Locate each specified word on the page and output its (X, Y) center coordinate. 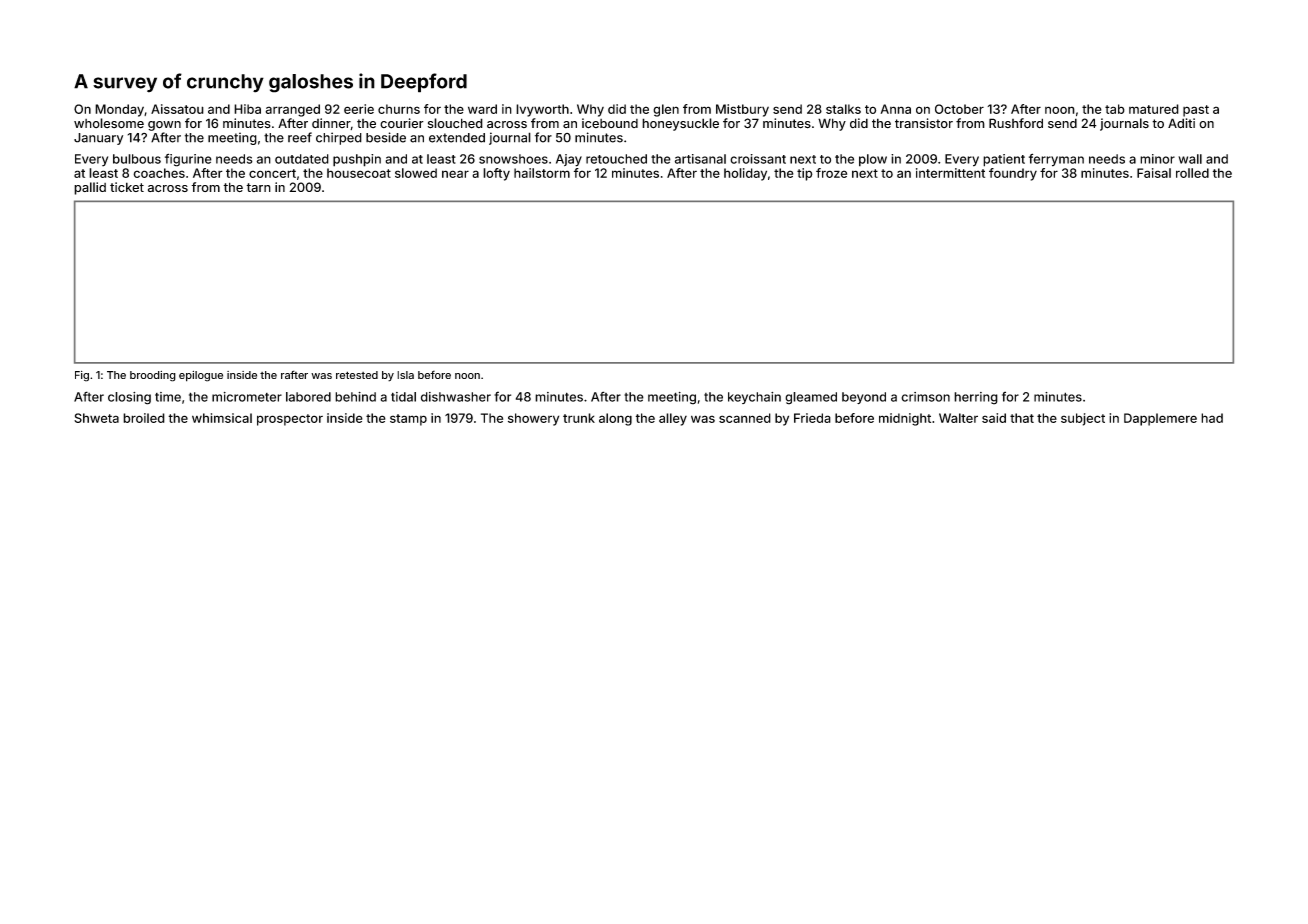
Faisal (1154, 173)
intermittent (950, 173)
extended (457, 138)
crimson (925, 397)
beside (386, 137)
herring (976, 398)
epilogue (201, 376)
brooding (153, 376)
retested (357, 375)
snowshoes (513, 159)
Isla (405, 375)
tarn (258, 187)
